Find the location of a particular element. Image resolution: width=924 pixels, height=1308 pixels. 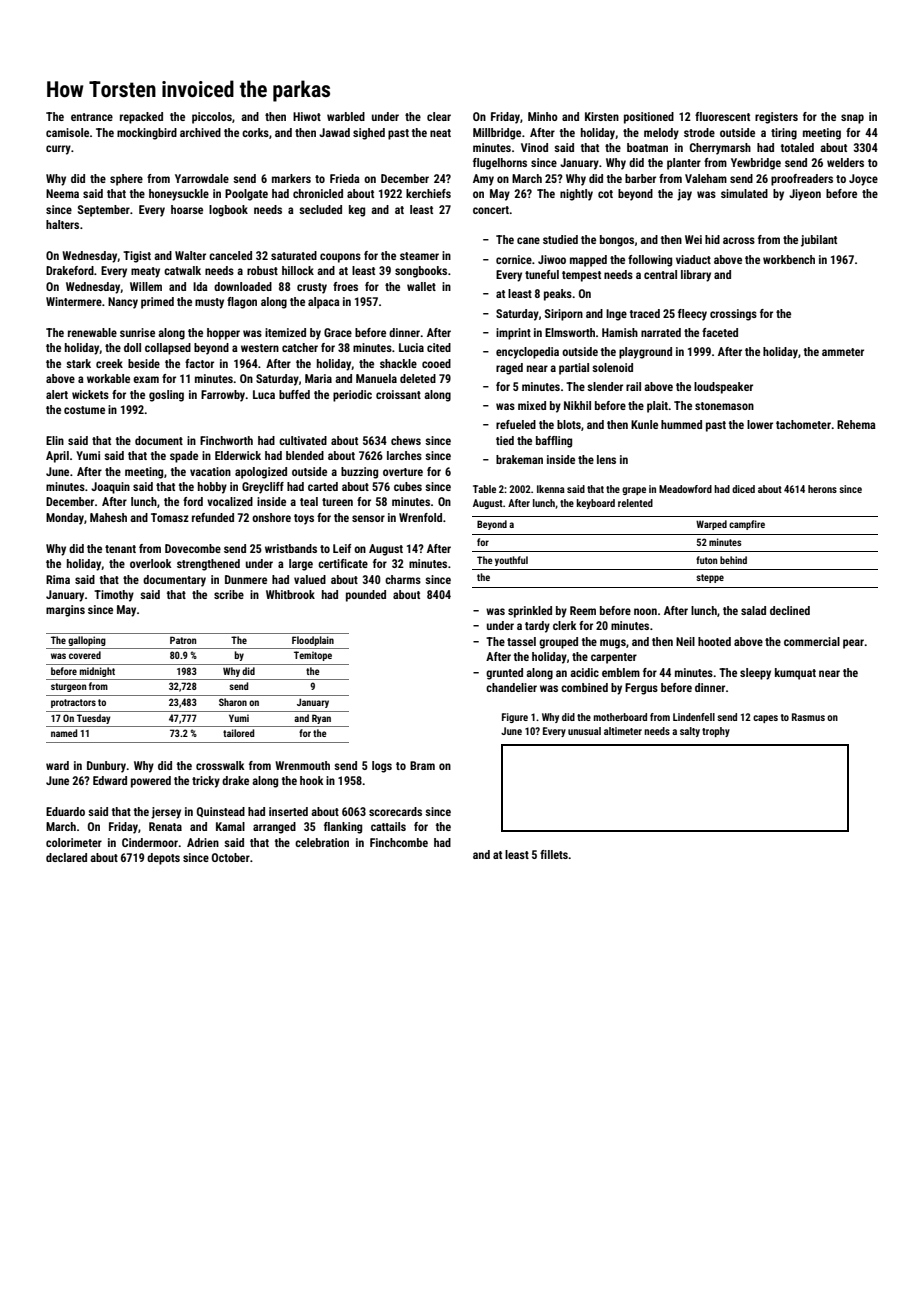

Siriporn is located at coordinates (564, 315).
